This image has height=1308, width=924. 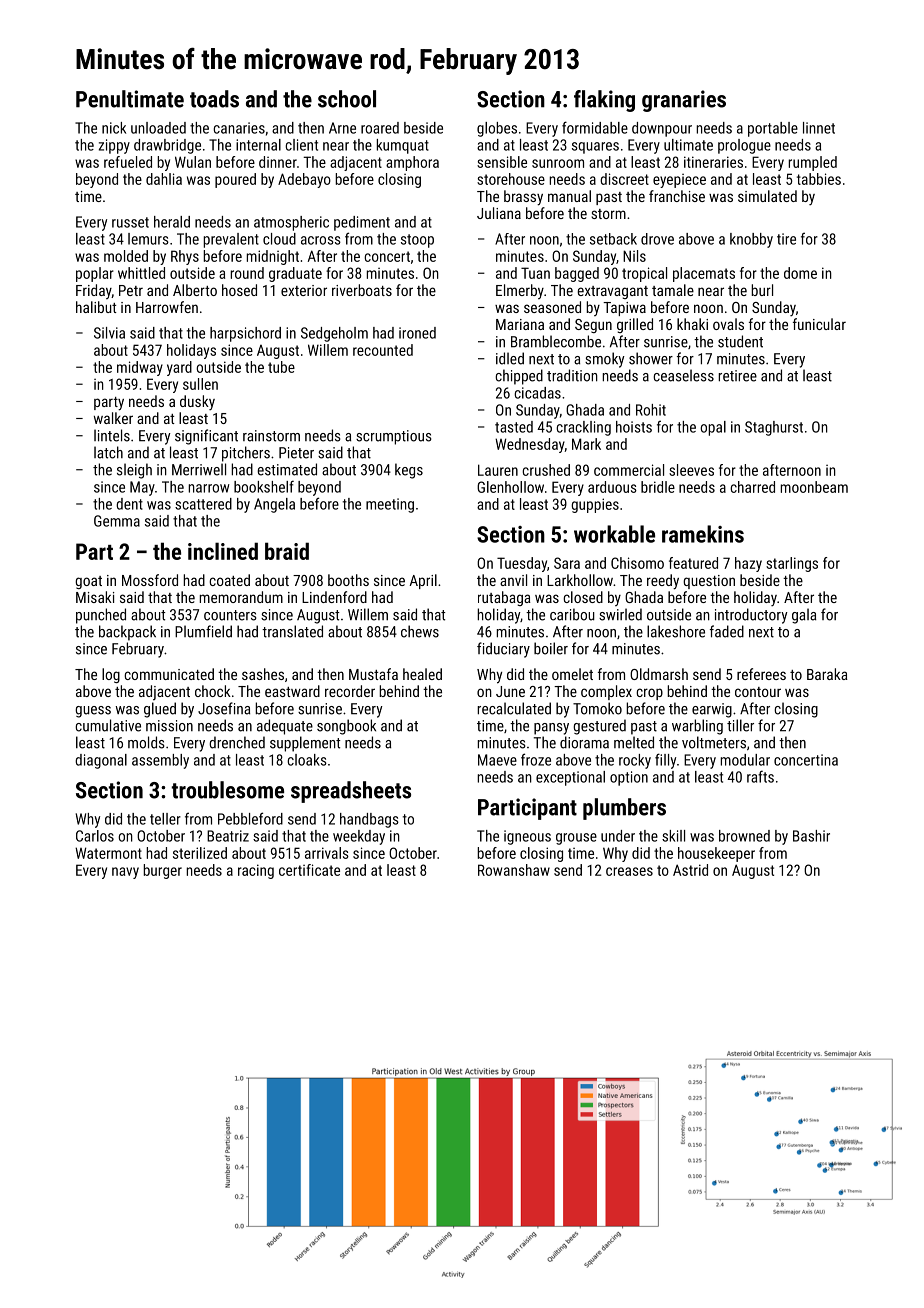 I want to click on Rowanshaw, so click(x=514, y=870).
